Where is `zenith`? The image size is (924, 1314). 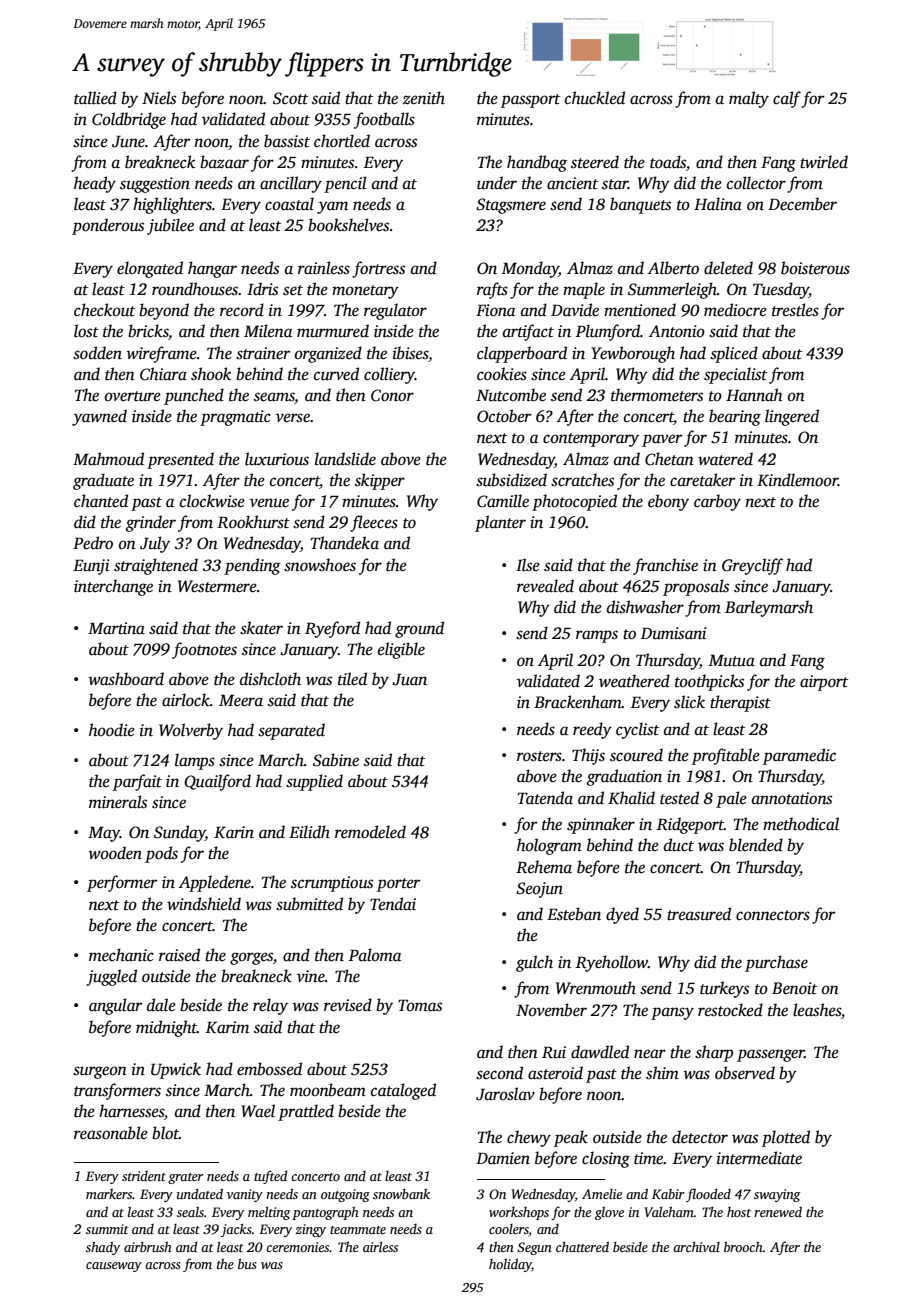
zenith is located at coordinates (424, 98).
